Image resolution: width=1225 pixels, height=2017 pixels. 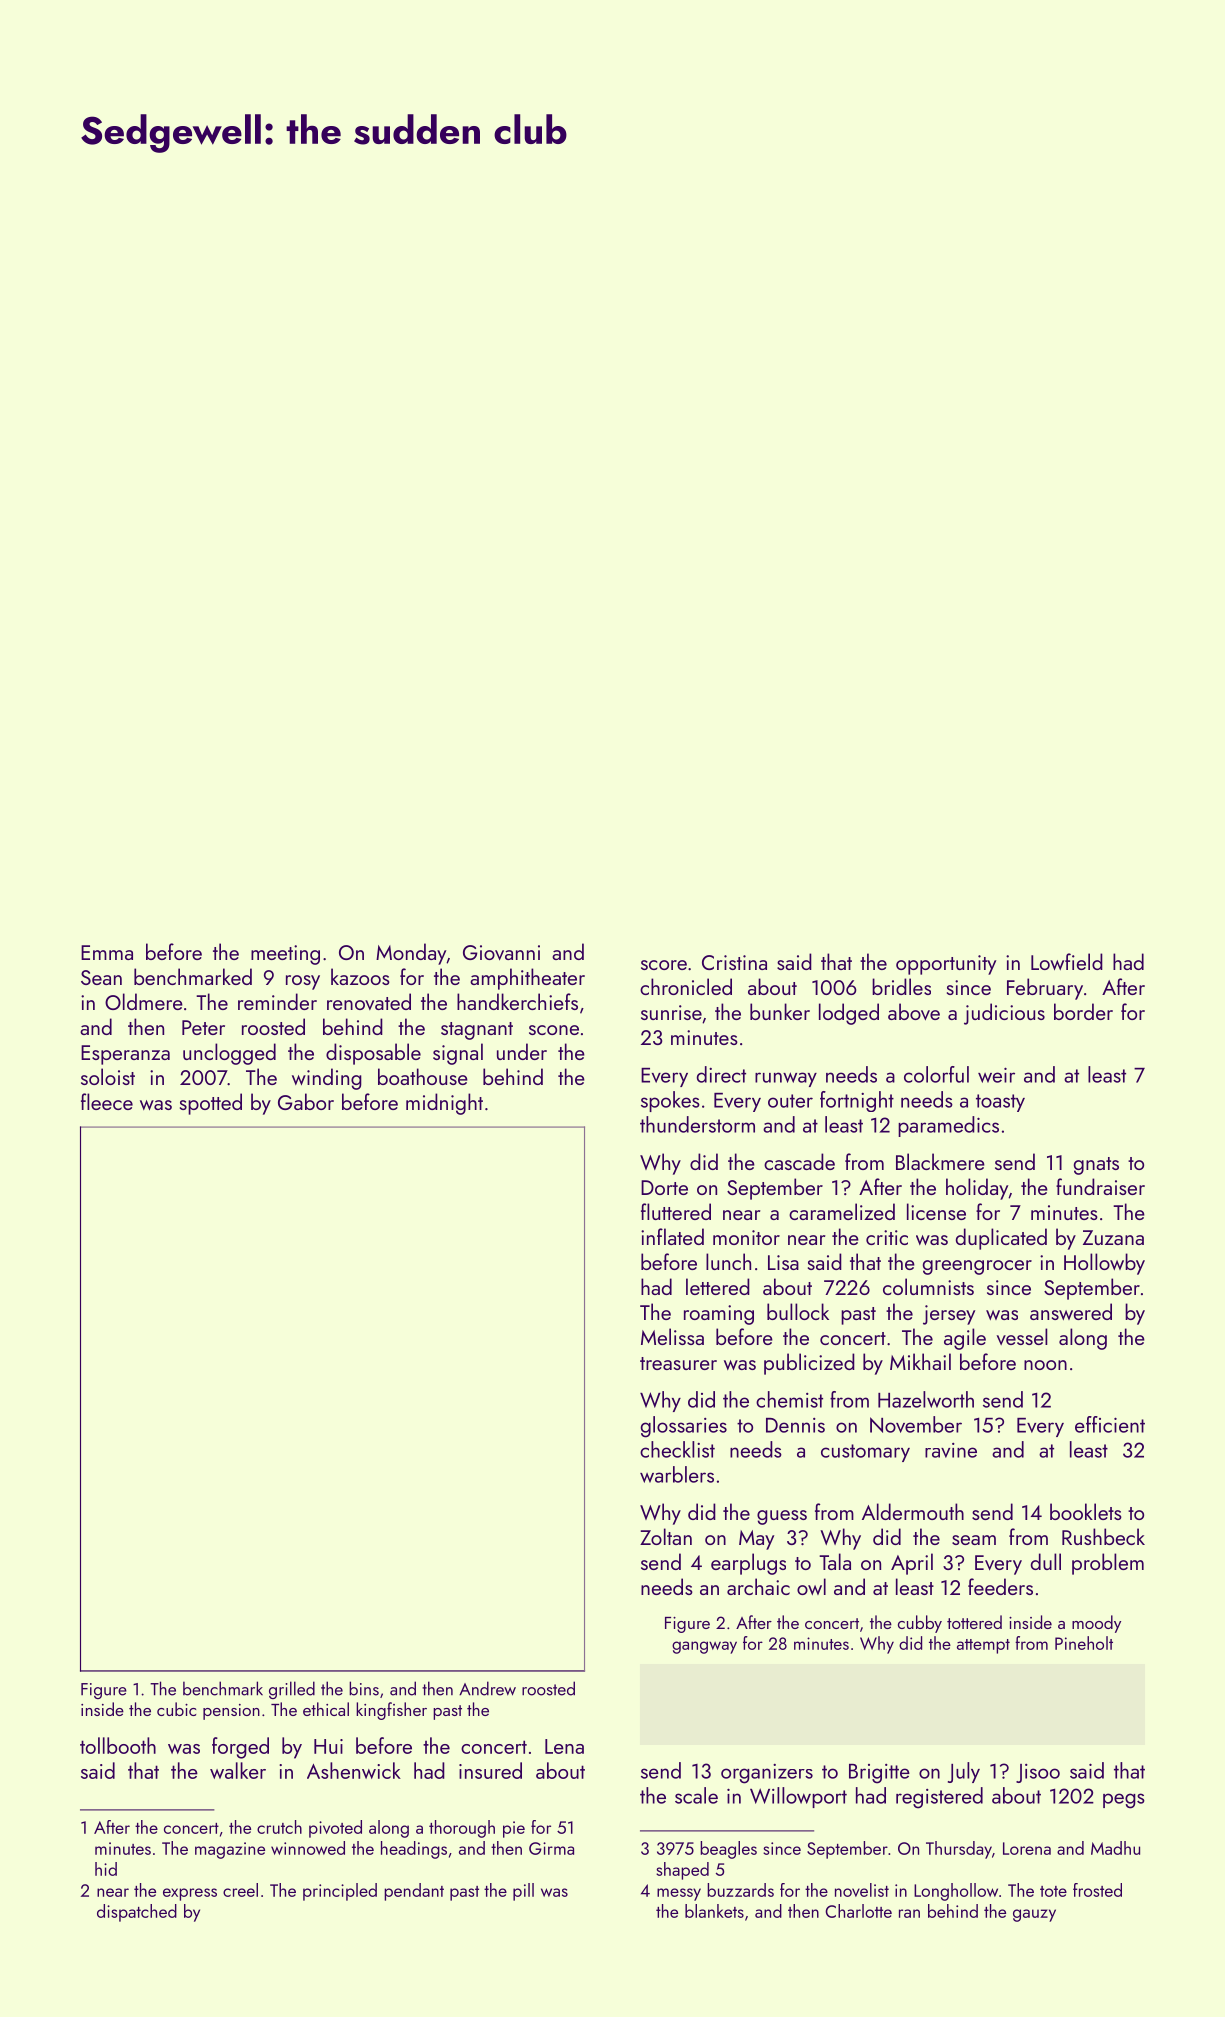 I want to click on bins, so click(x=364, y=1688).
